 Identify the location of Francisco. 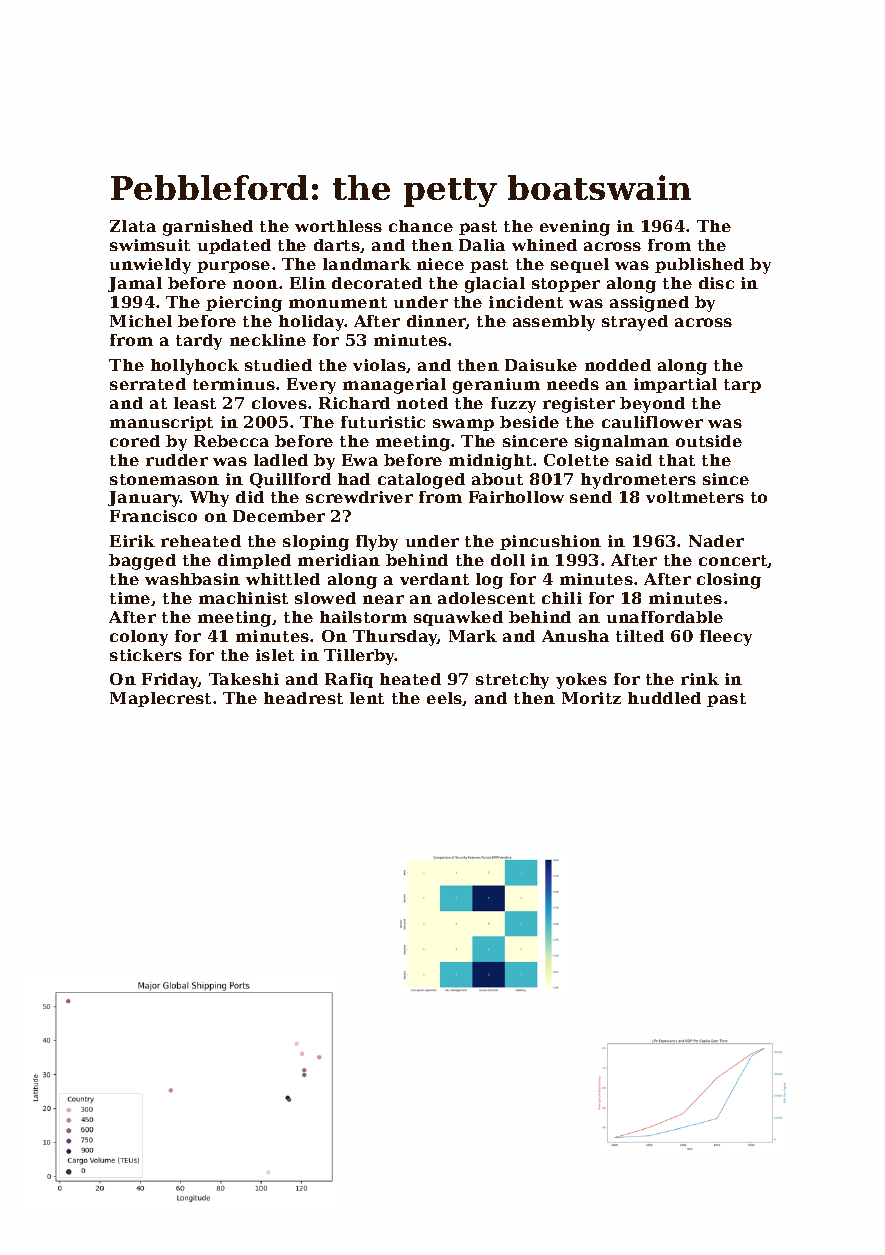
(153, 516).
